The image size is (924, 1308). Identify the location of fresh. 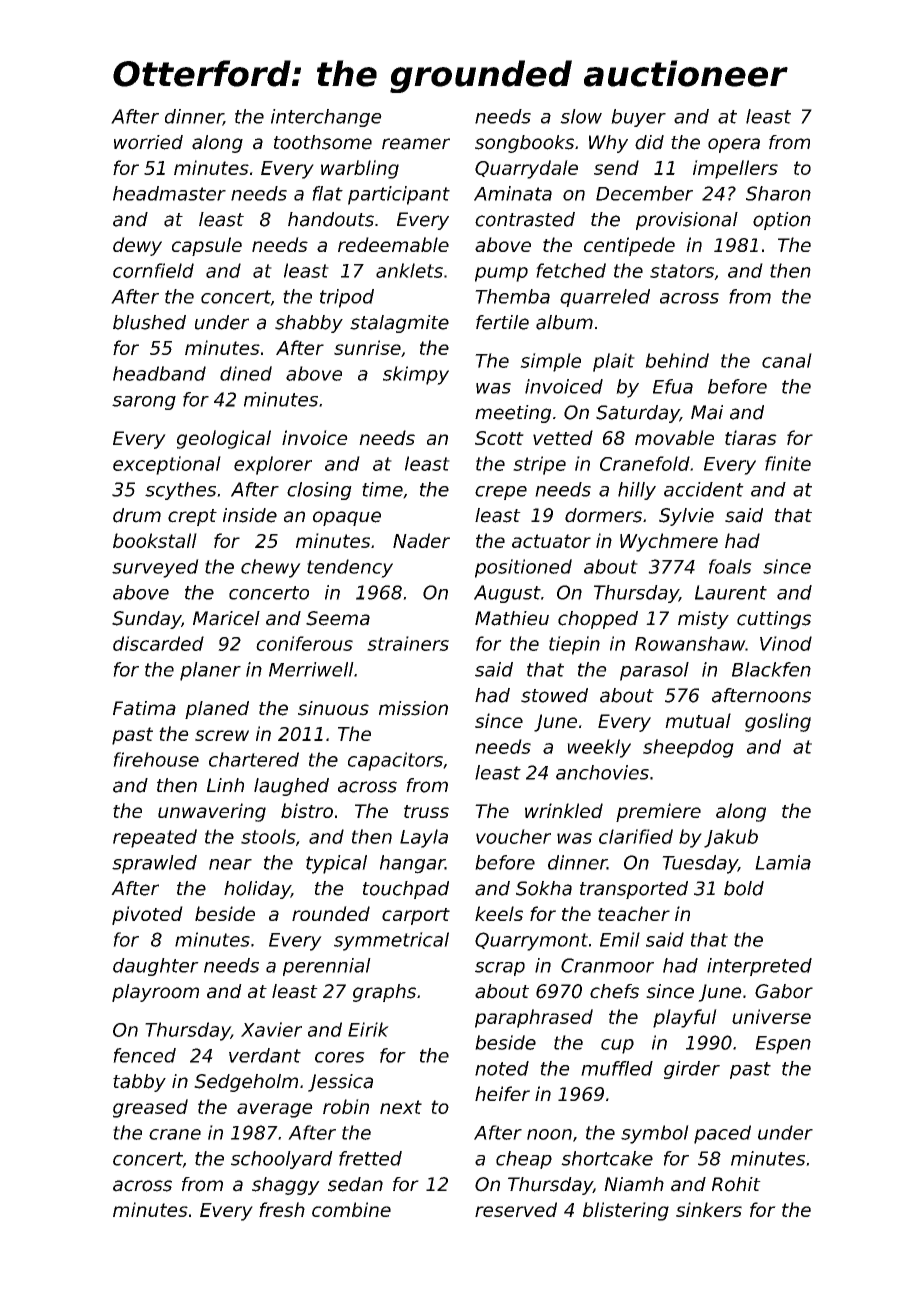
(282, 1209).
